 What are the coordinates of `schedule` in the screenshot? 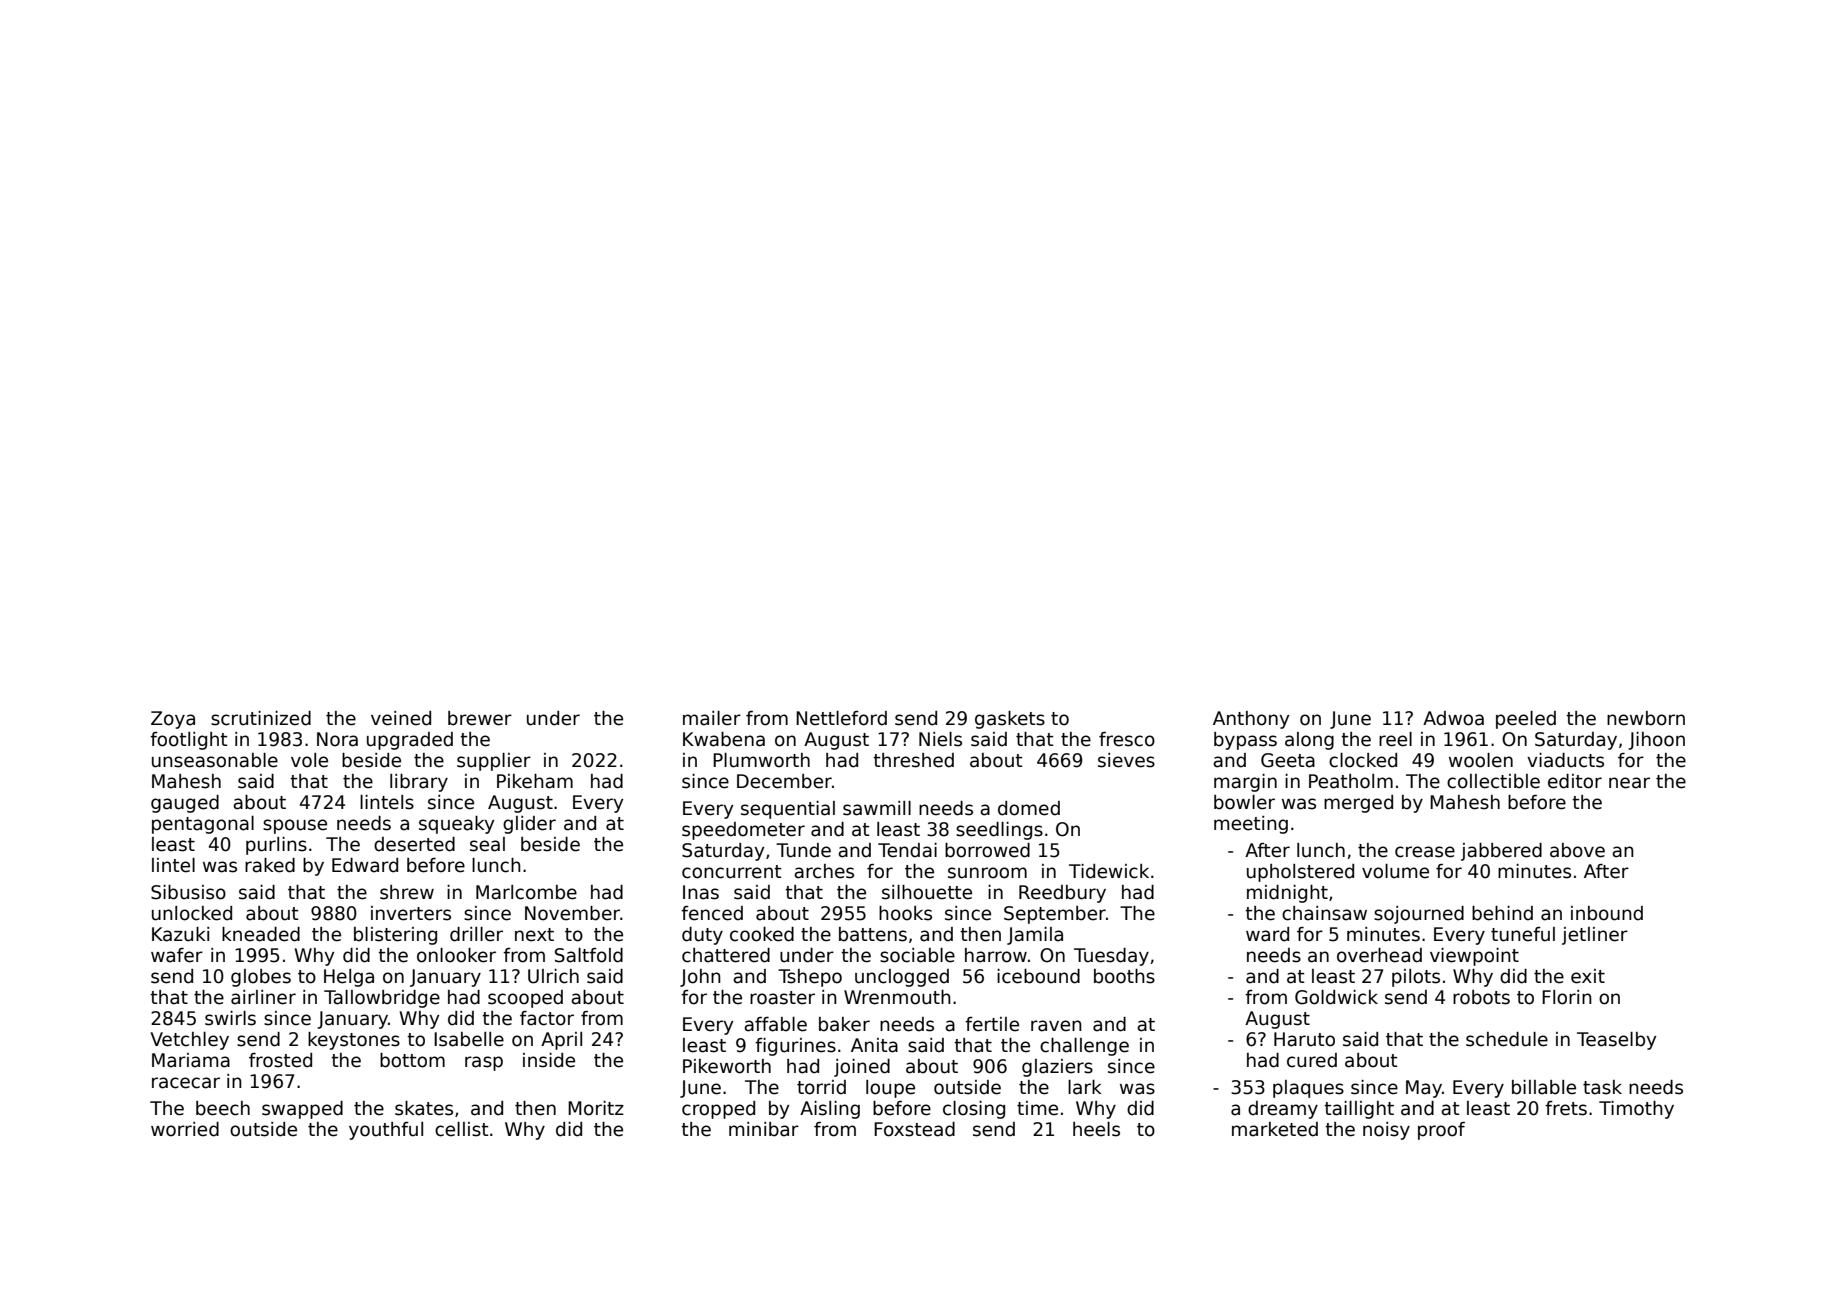 It's located at (1507, 1039).
